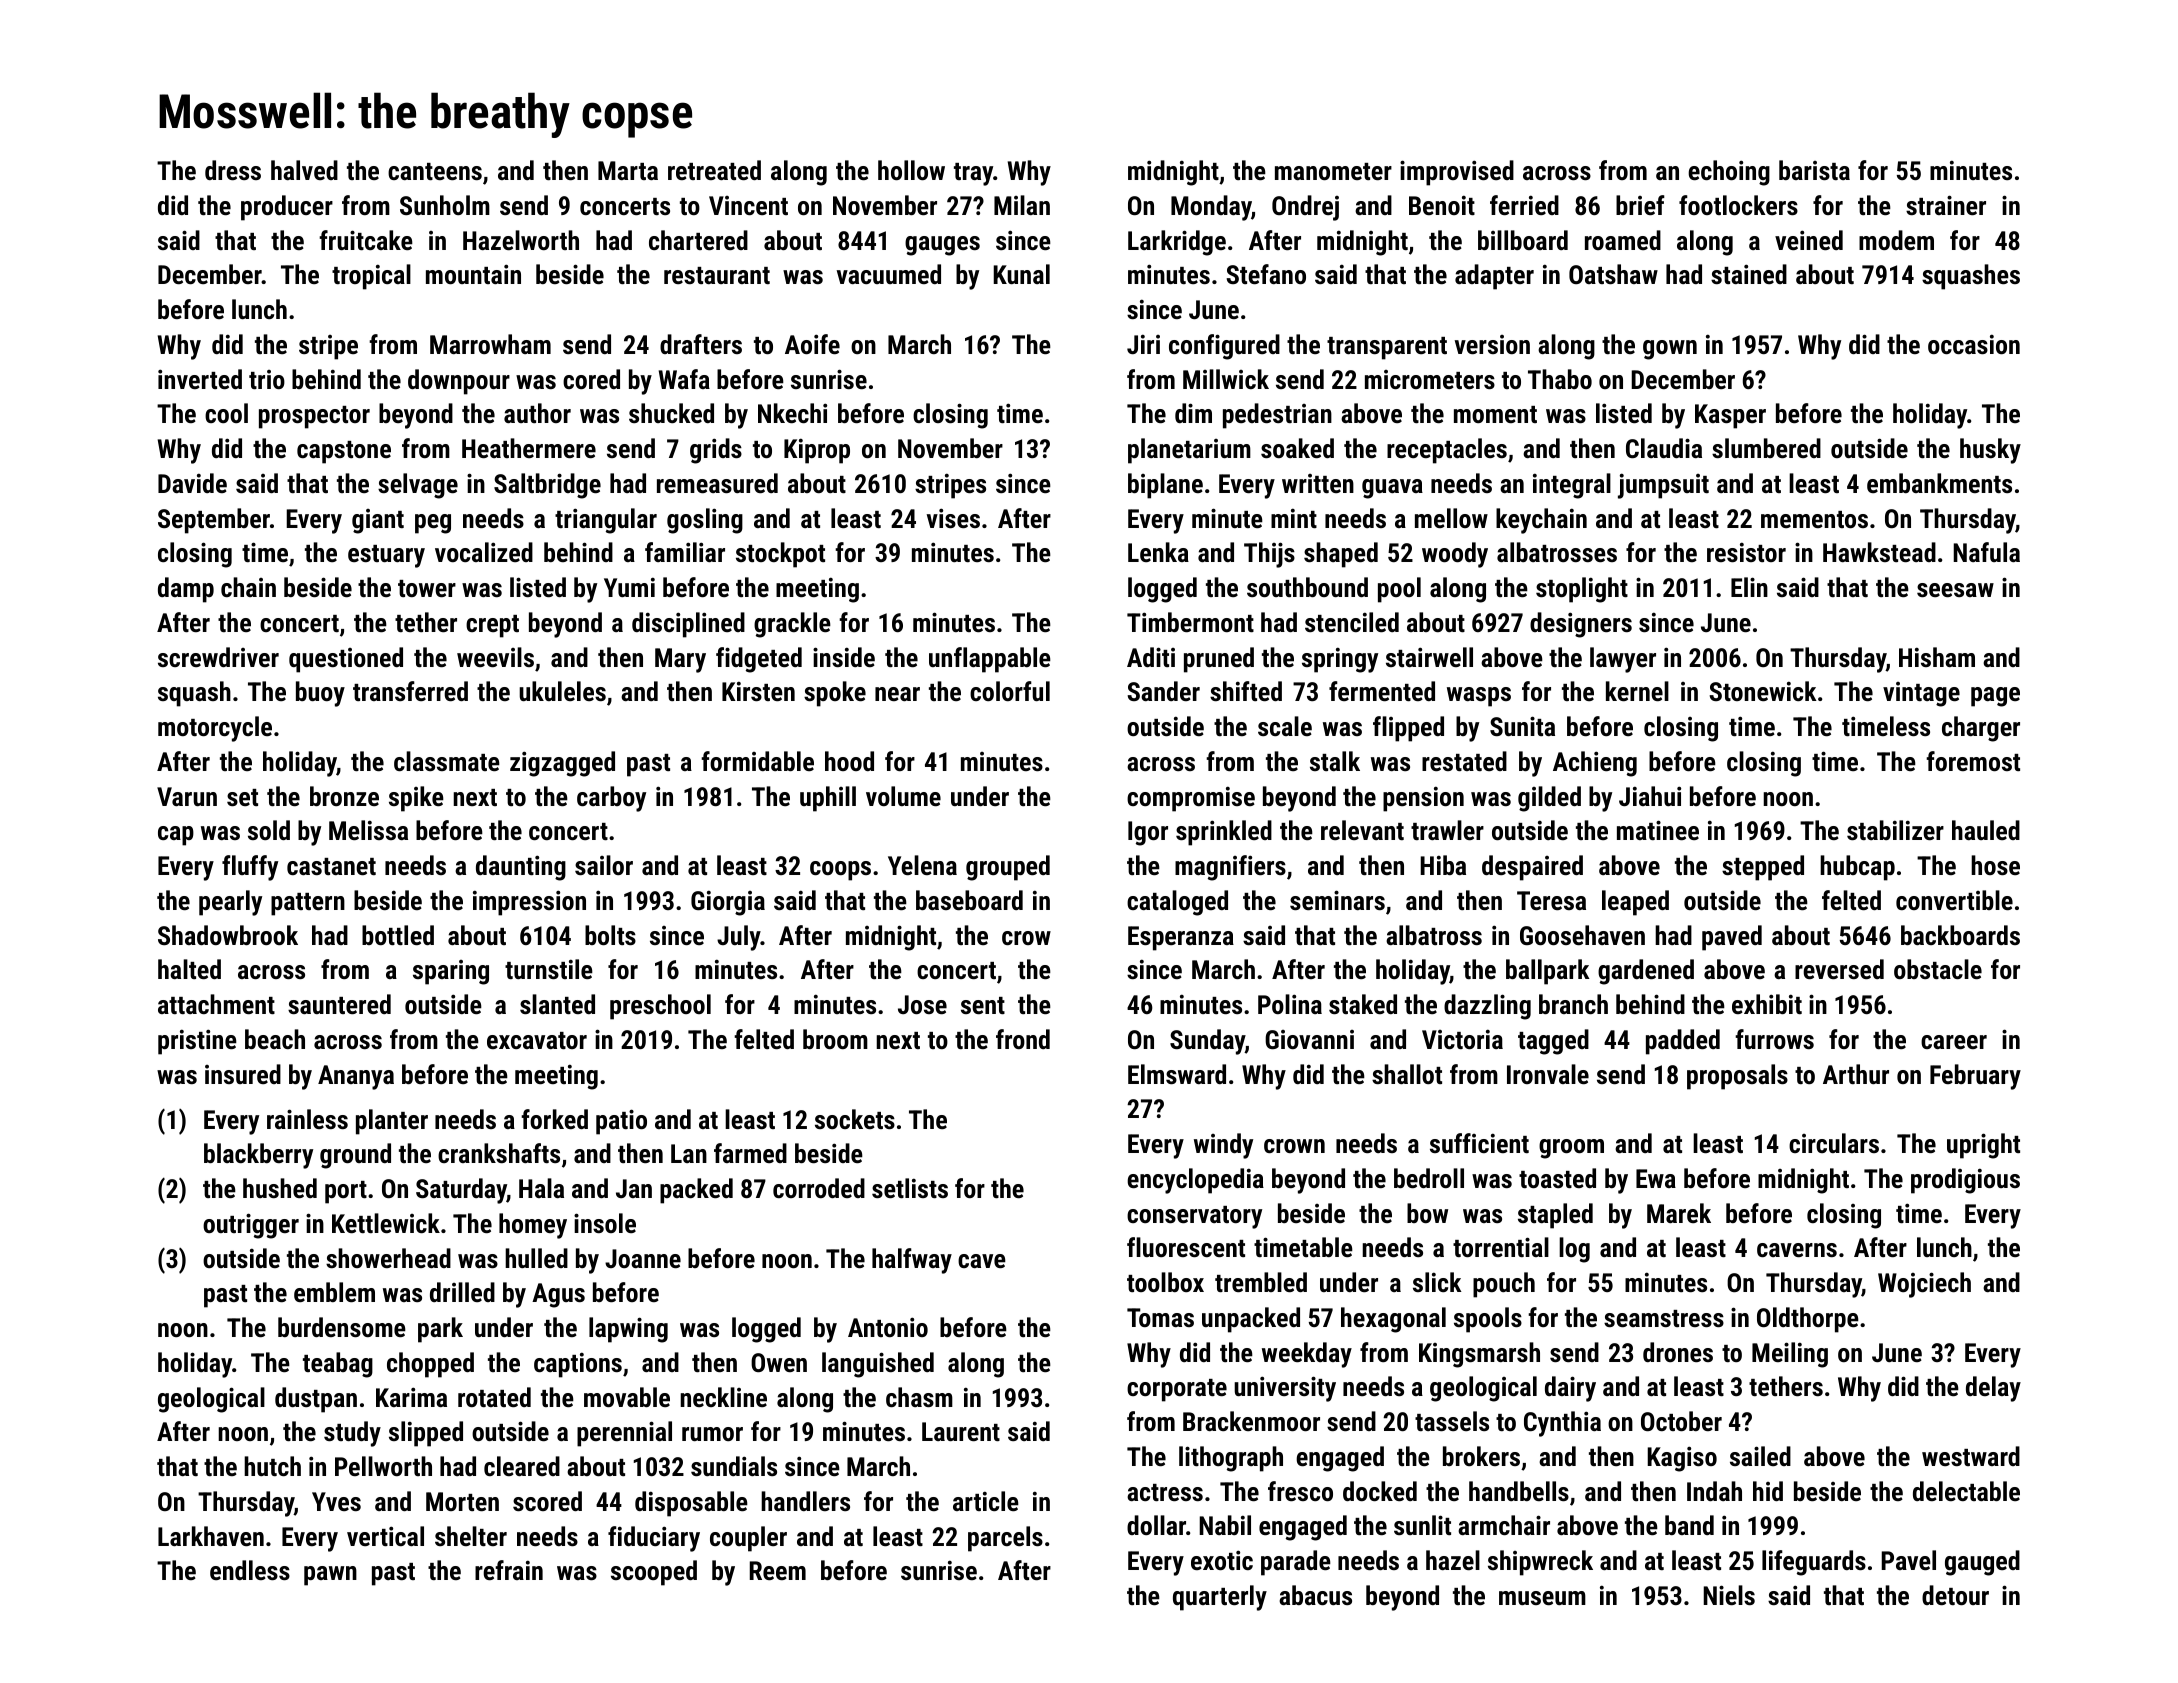 The image size is (2178, 1683). What do you see at coordinates (1194, 1217) in the page?
I see `conservatory` at bounding box center [1194, 1217].
